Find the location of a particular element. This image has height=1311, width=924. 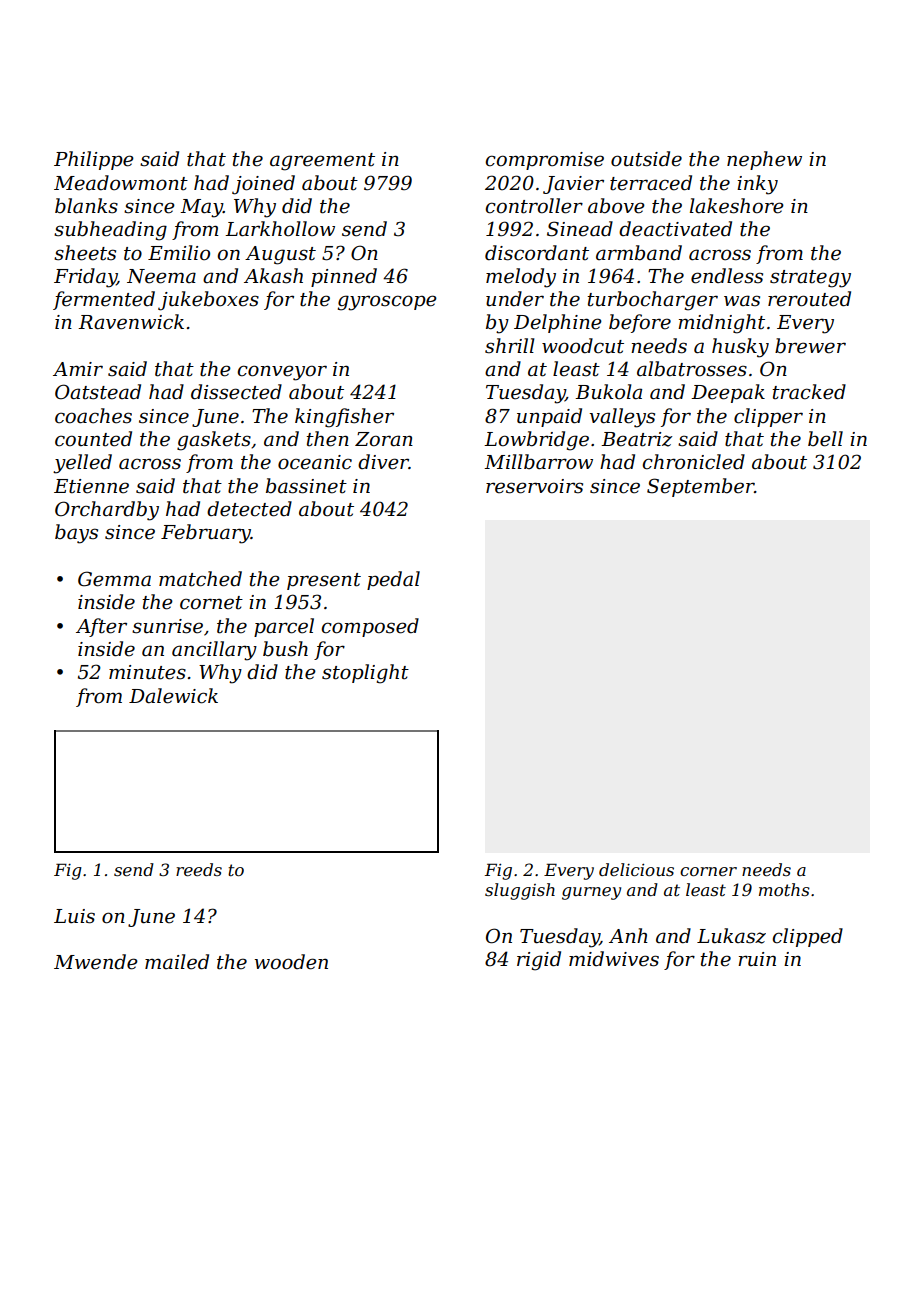

rigid is located at coordinates (539, 961).
